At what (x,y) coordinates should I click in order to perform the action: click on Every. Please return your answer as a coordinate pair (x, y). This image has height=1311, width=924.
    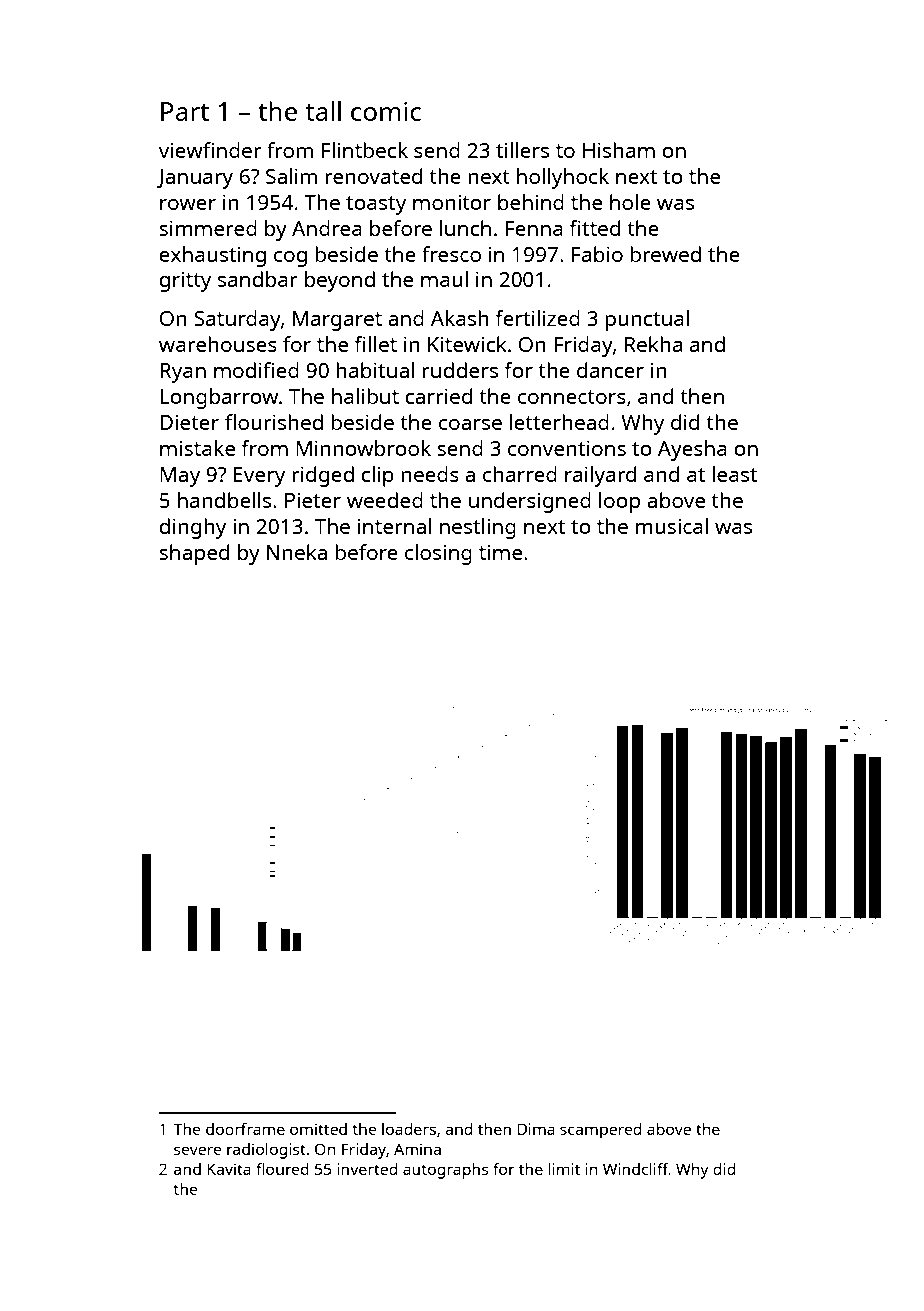
    Looking at the image, I should click on (259, 477).
